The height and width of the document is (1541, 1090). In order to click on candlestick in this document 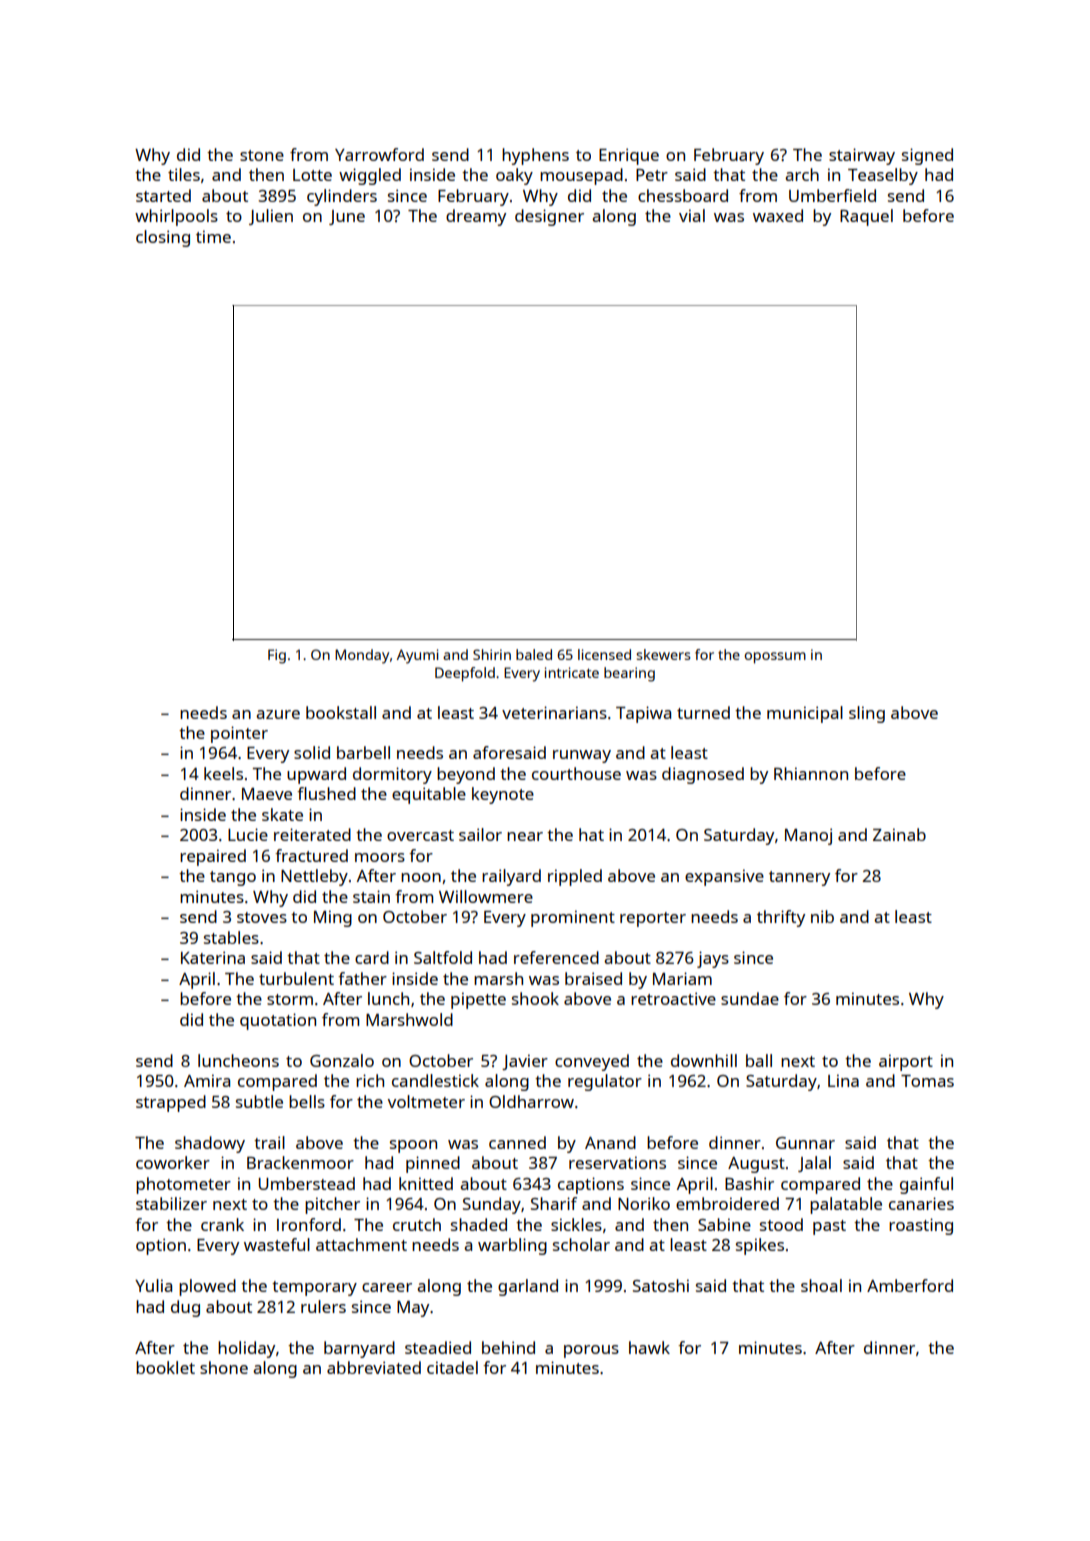, I will do `click(435, 1080)`.
